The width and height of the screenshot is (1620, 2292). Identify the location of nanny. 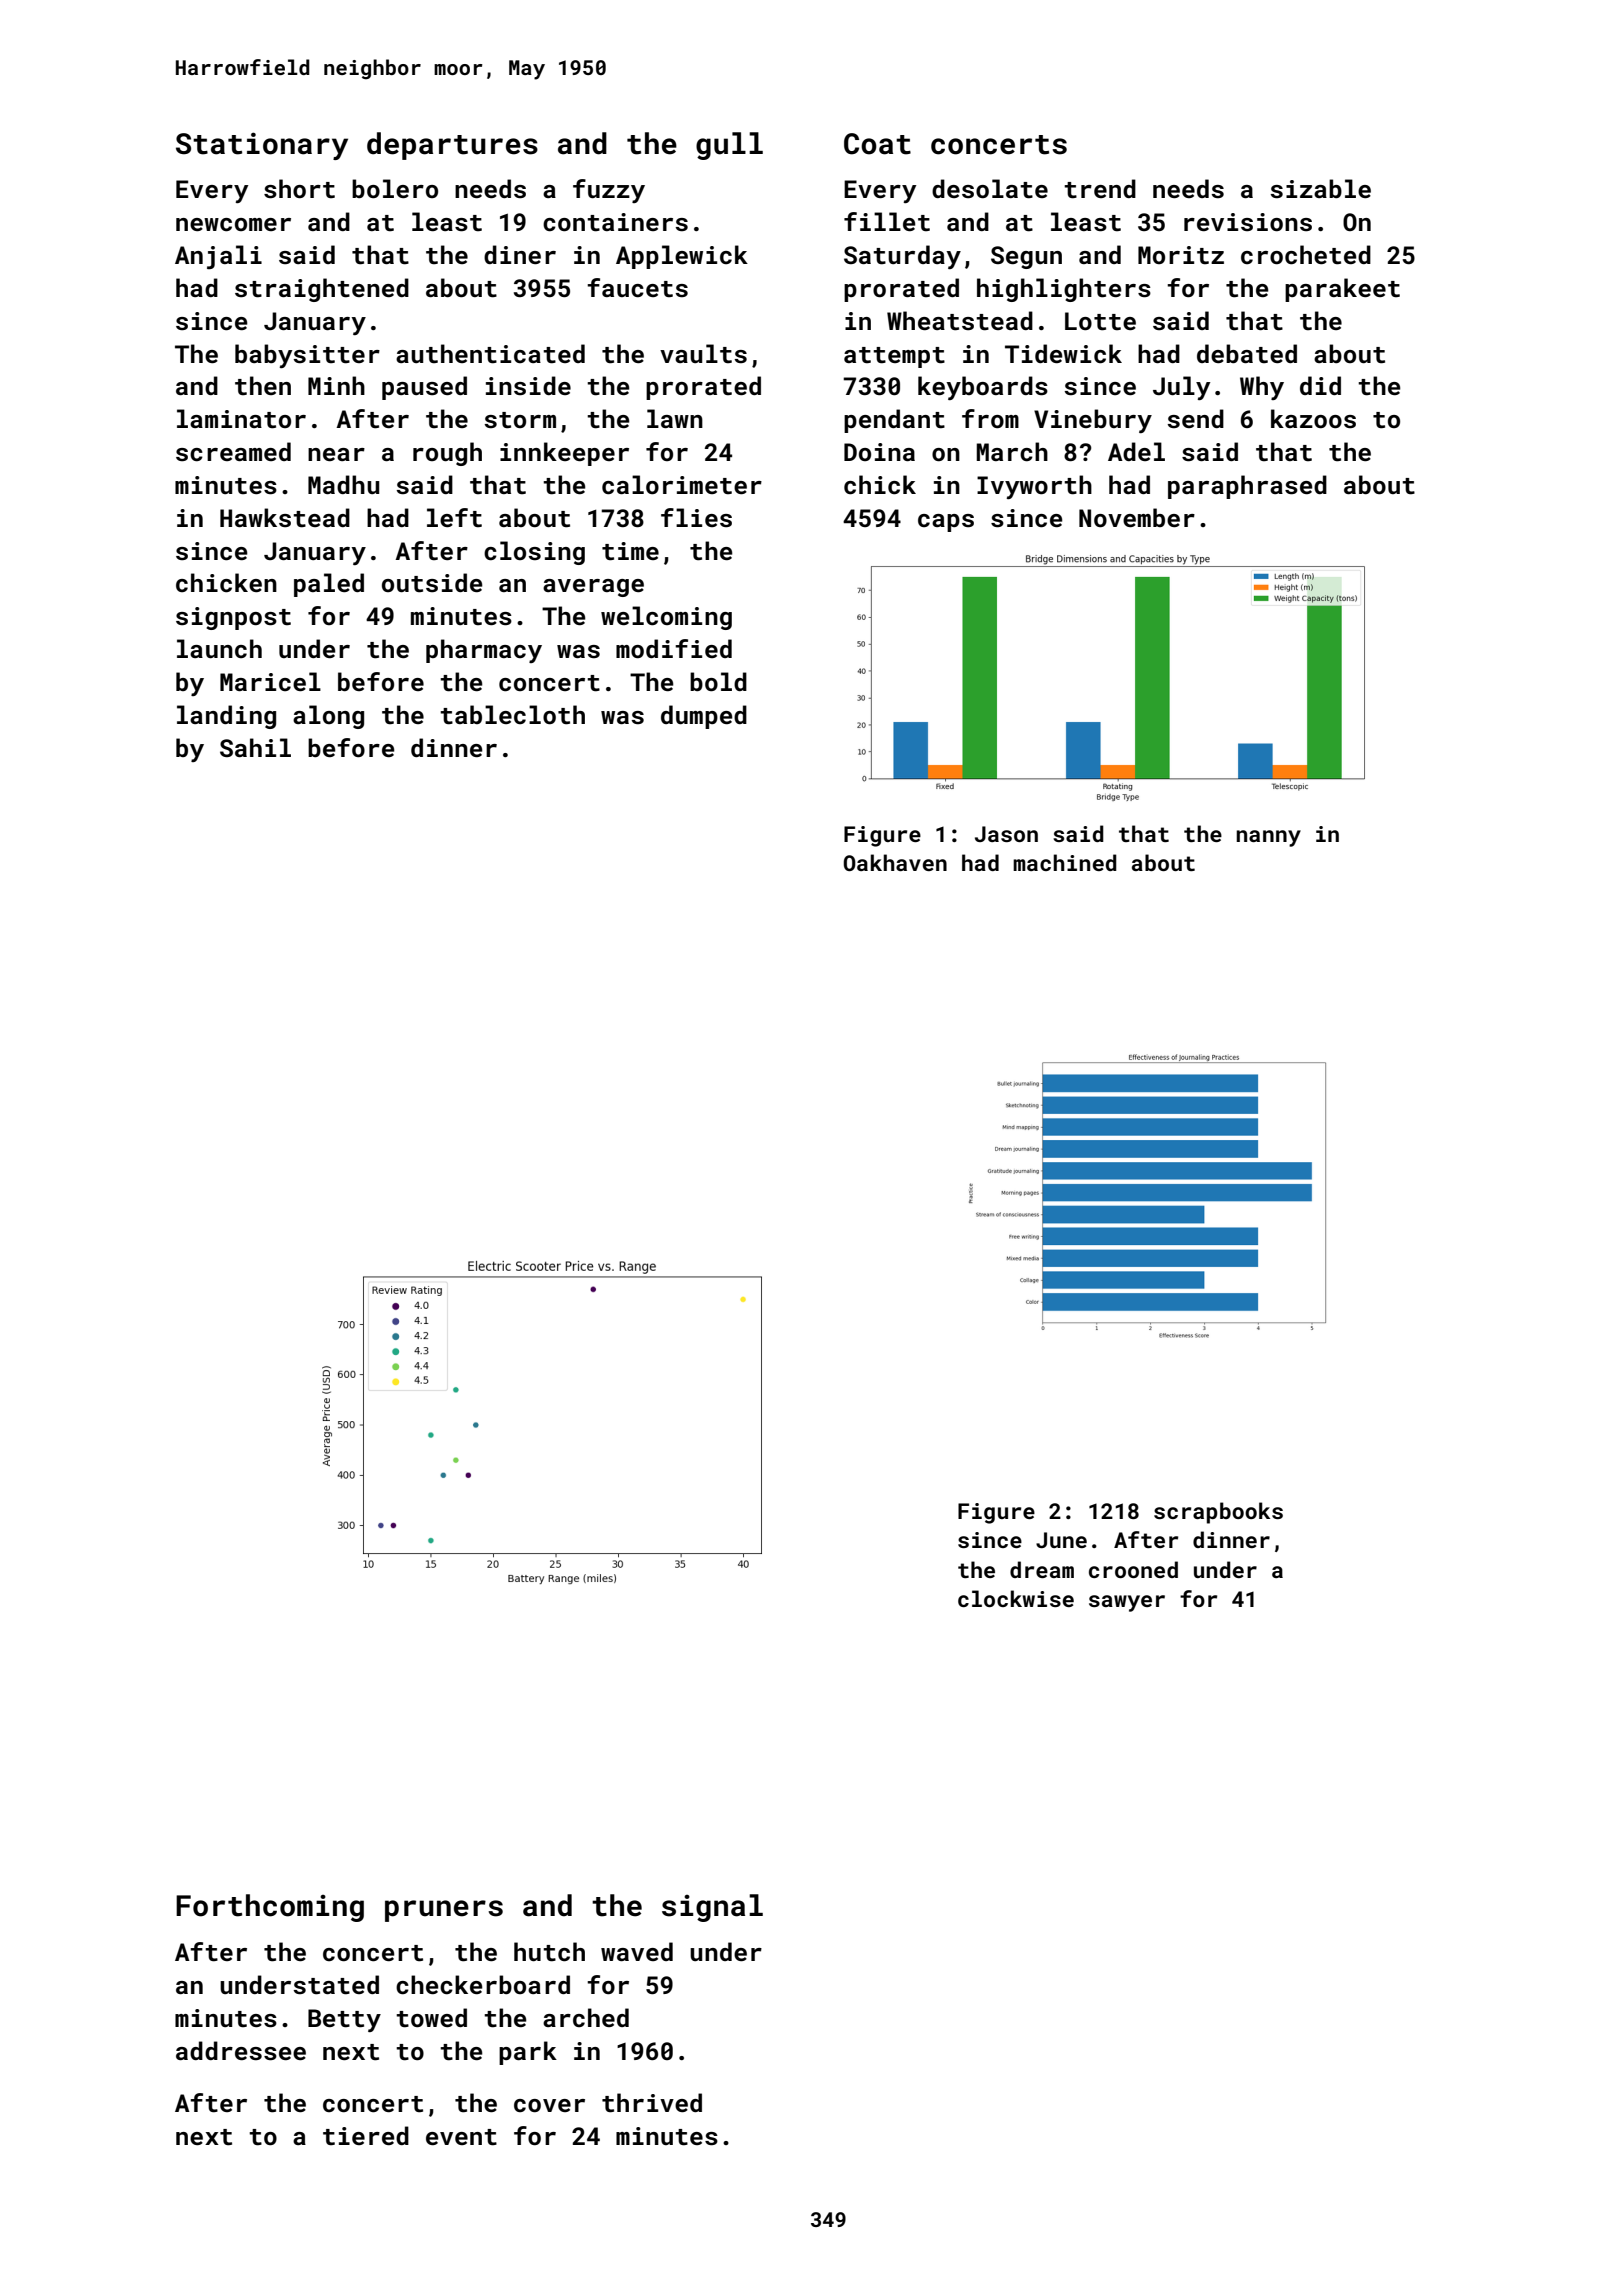
(1268, 838).
